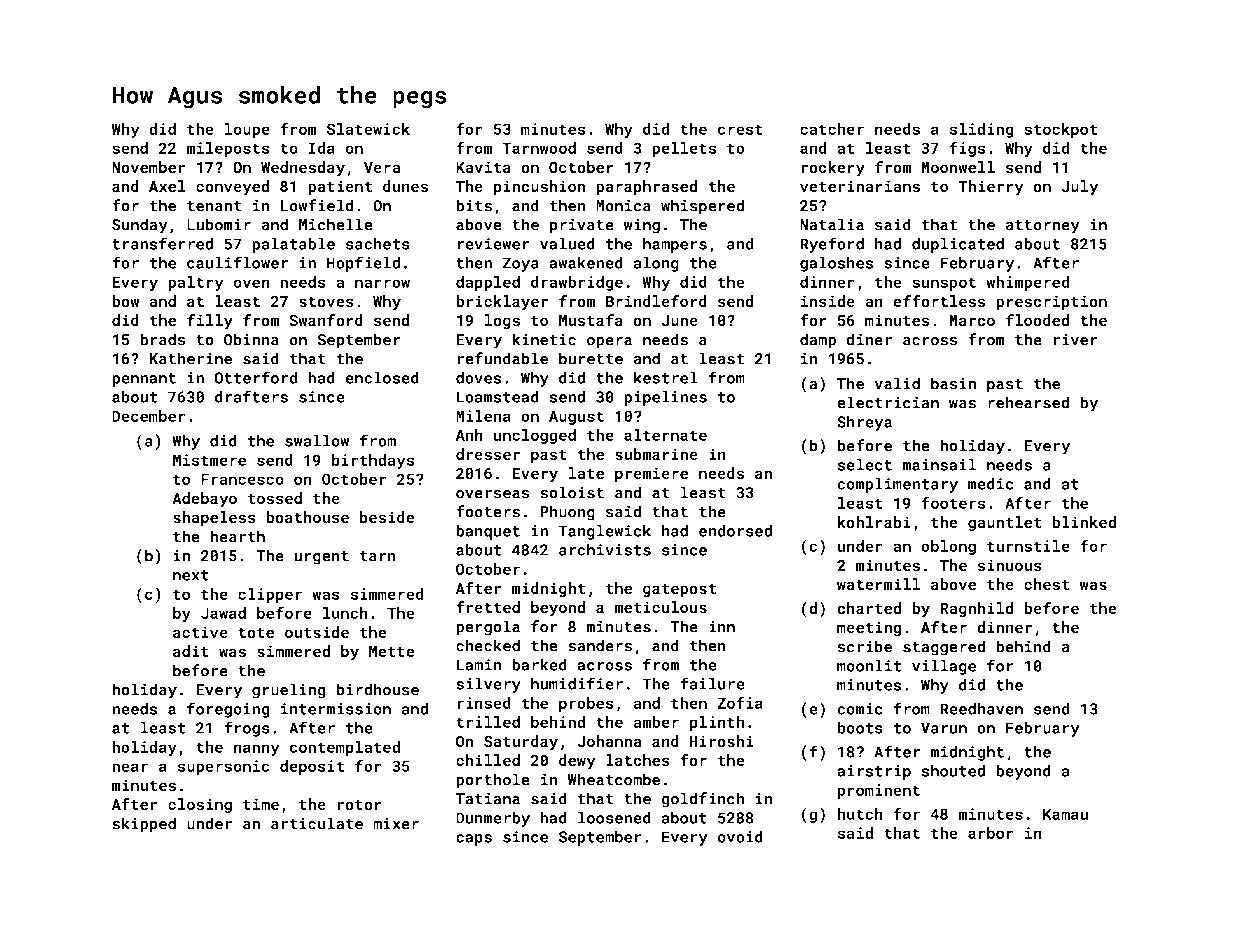 This screenshot has width=1233, height=952. What do you see at coordinates (130, 767) in the screenshot?
I see `near` at bounding box center [130, 767].
